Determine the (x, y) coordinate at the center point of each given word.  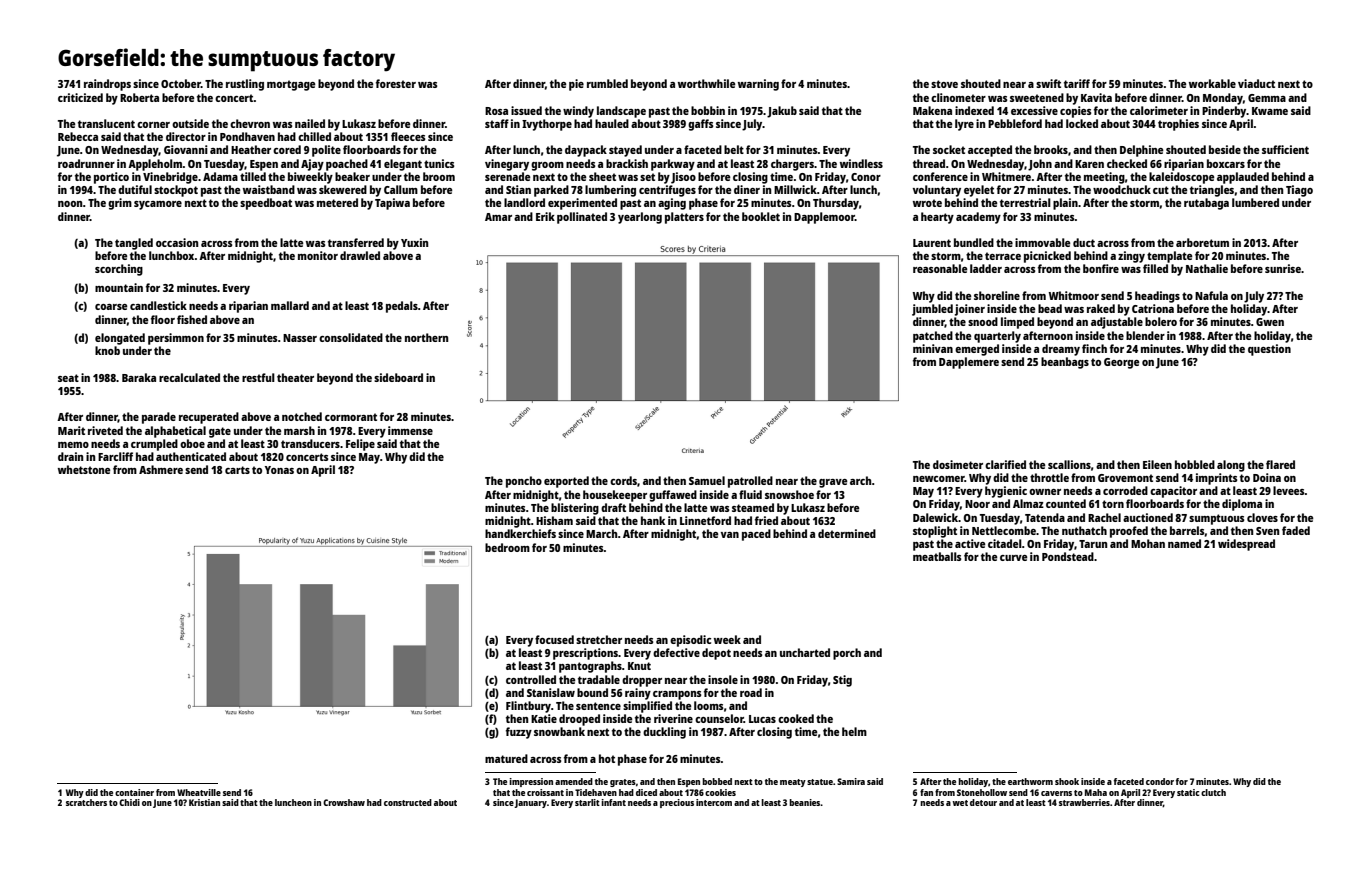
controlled (531, 679)
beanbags (1065, 363)
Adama (220, 176)
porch (847, 654)
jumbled (932, 310)
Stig (842, 681)
